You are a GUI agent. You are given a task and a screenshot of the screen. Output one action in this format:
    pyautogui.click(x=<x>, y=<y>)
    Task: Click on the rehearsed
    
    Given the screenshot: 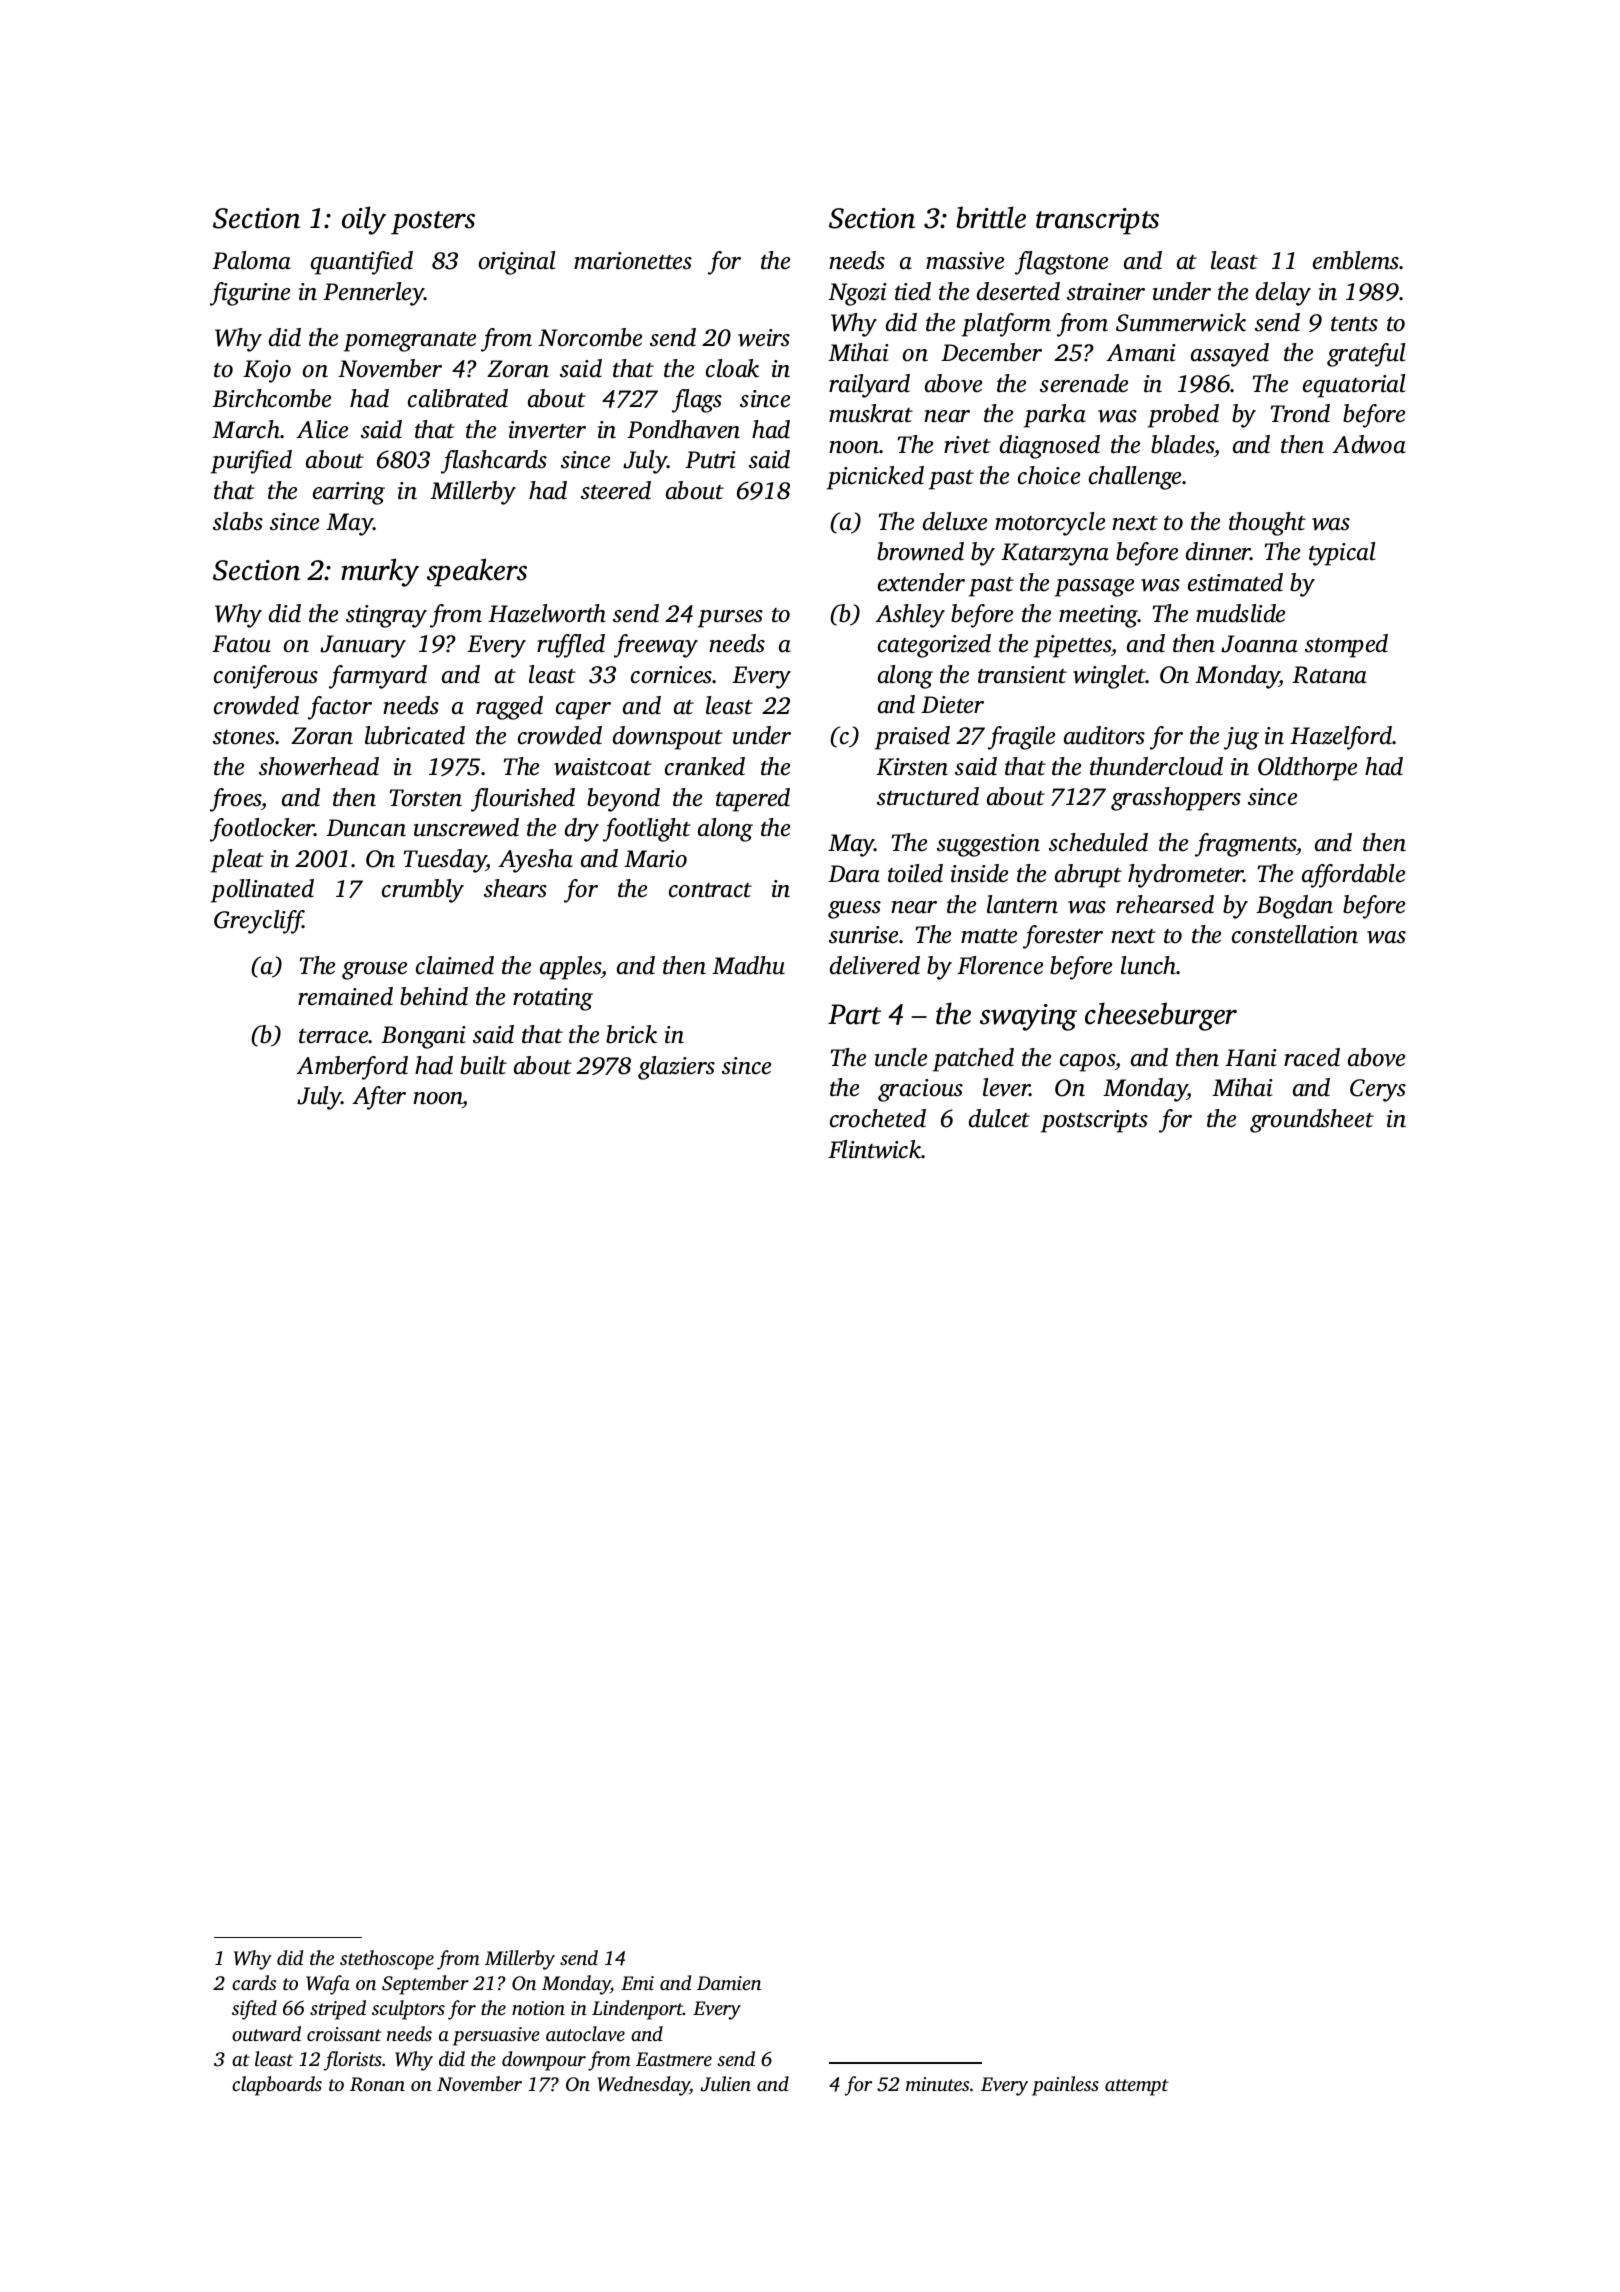 What is the action you would take?
    pyautogui.click(x=1165, y=904)
